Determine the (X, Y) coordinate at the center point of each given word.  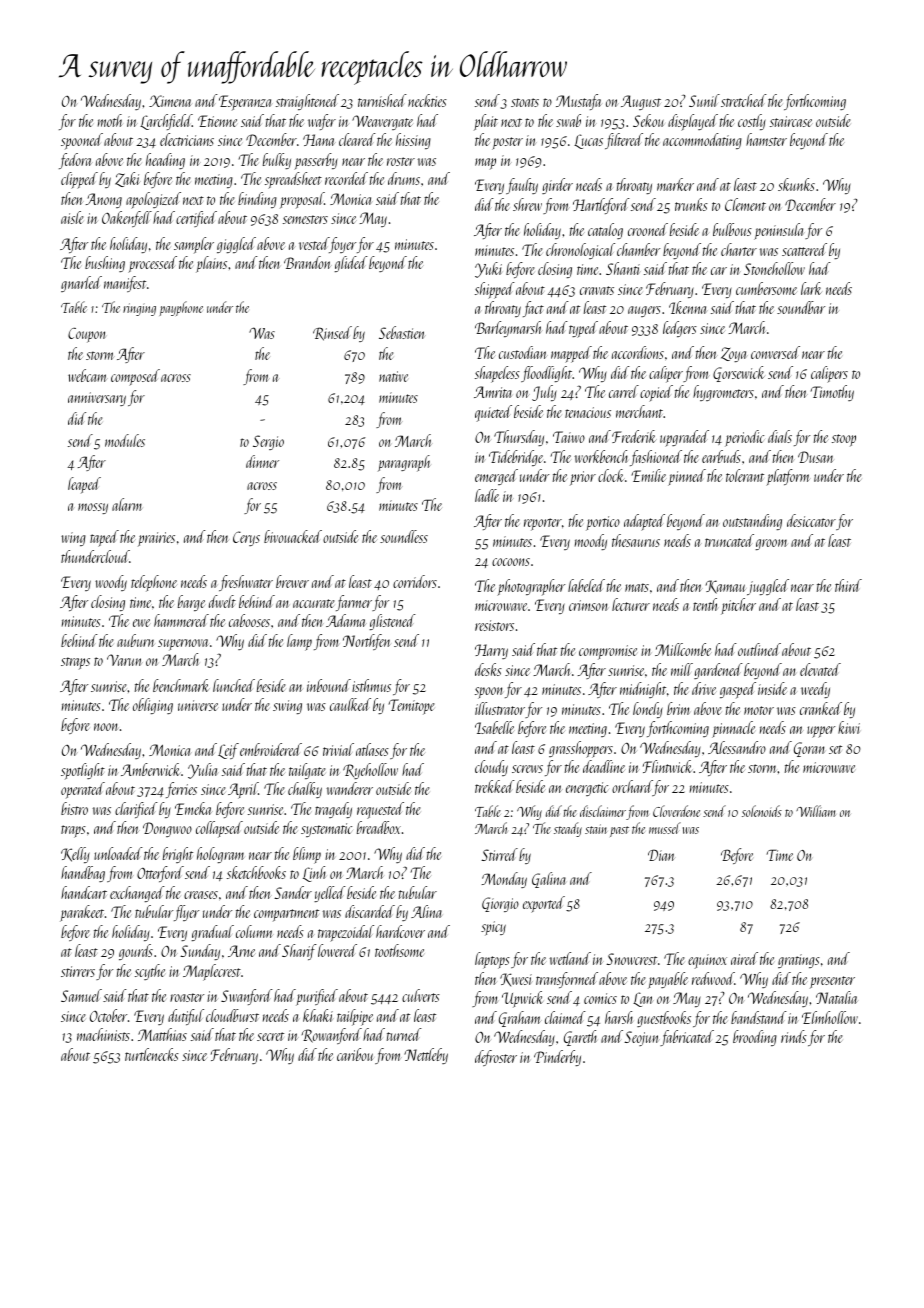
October (108, 1015)
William (816, 811)
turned (404, 1034)
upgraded (684, 438)
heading (165, 161)
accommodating (702, 141)
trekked (495, 786)
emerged (496, 477)
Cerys (246, 538)
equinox (707, 961)
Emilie (648, 475)
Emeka (193, 808)
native (393, 376)
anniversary (97, 399)
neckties (427, 100)
